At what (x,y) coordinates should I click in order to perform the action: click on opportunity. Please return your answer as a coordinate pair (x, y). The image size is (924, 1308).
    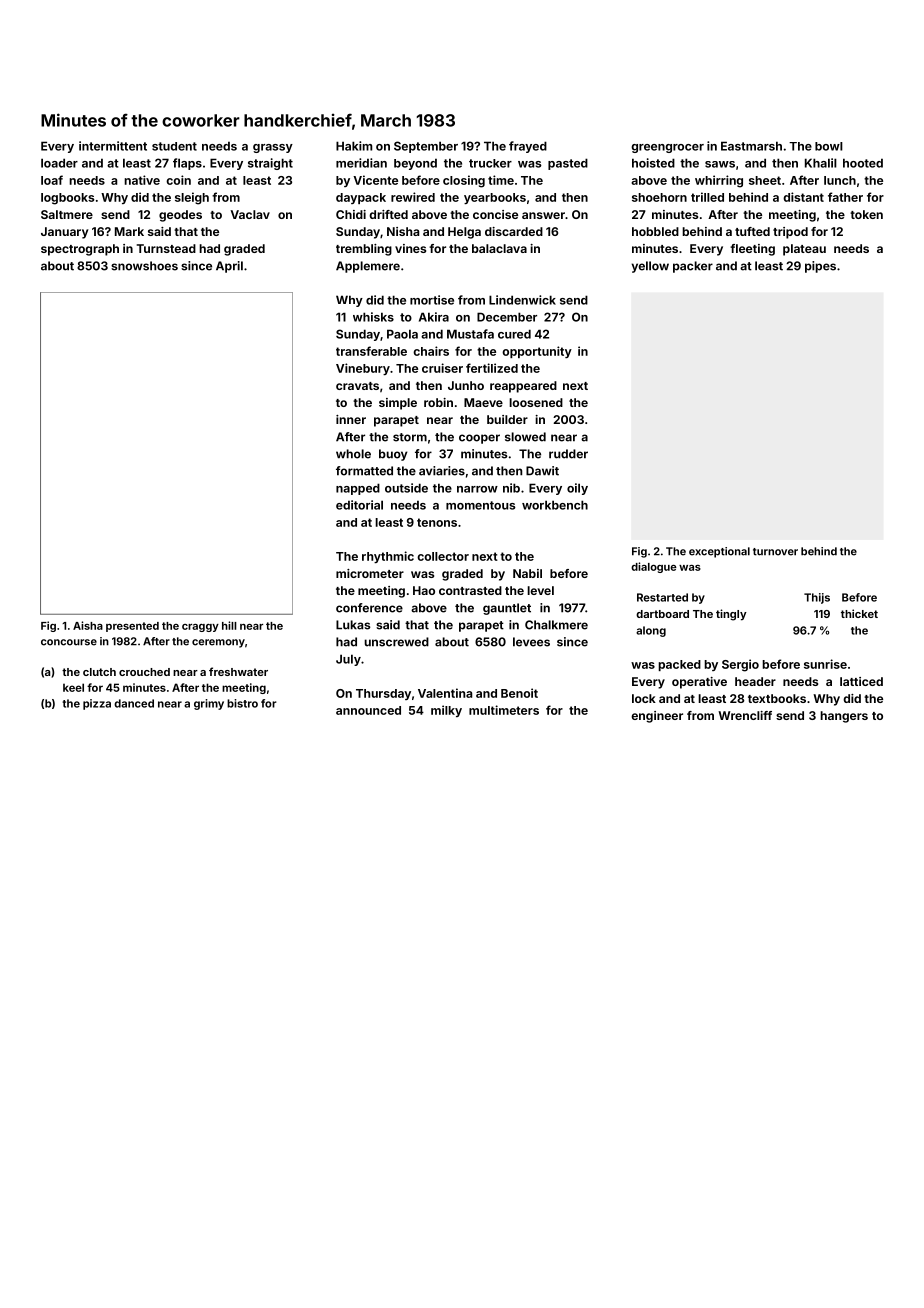
    Looking at the image, I should click on (537, 352).
